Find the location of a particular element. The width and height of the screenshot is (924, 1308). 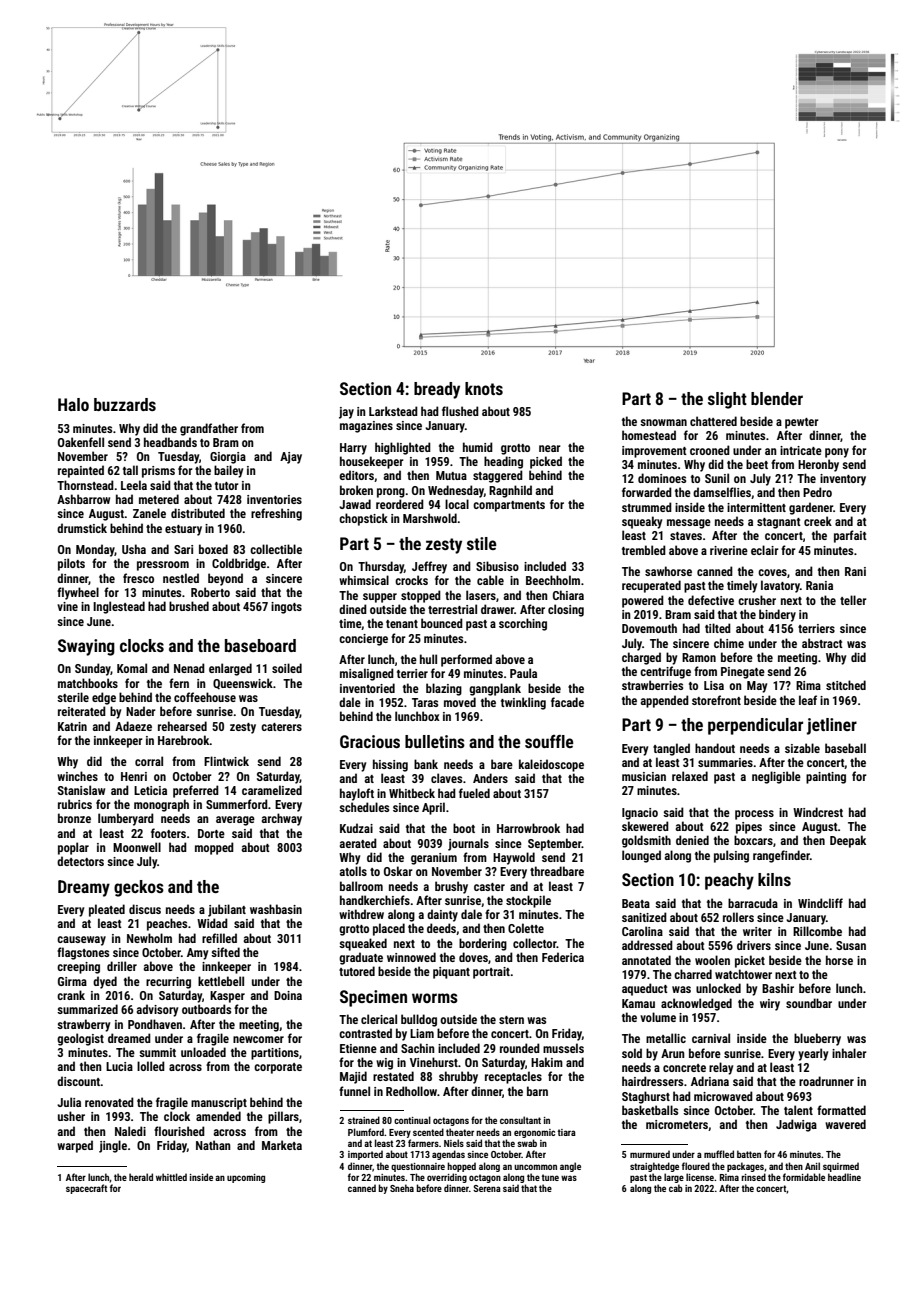

boxed is located at coordinates (213, 549).
